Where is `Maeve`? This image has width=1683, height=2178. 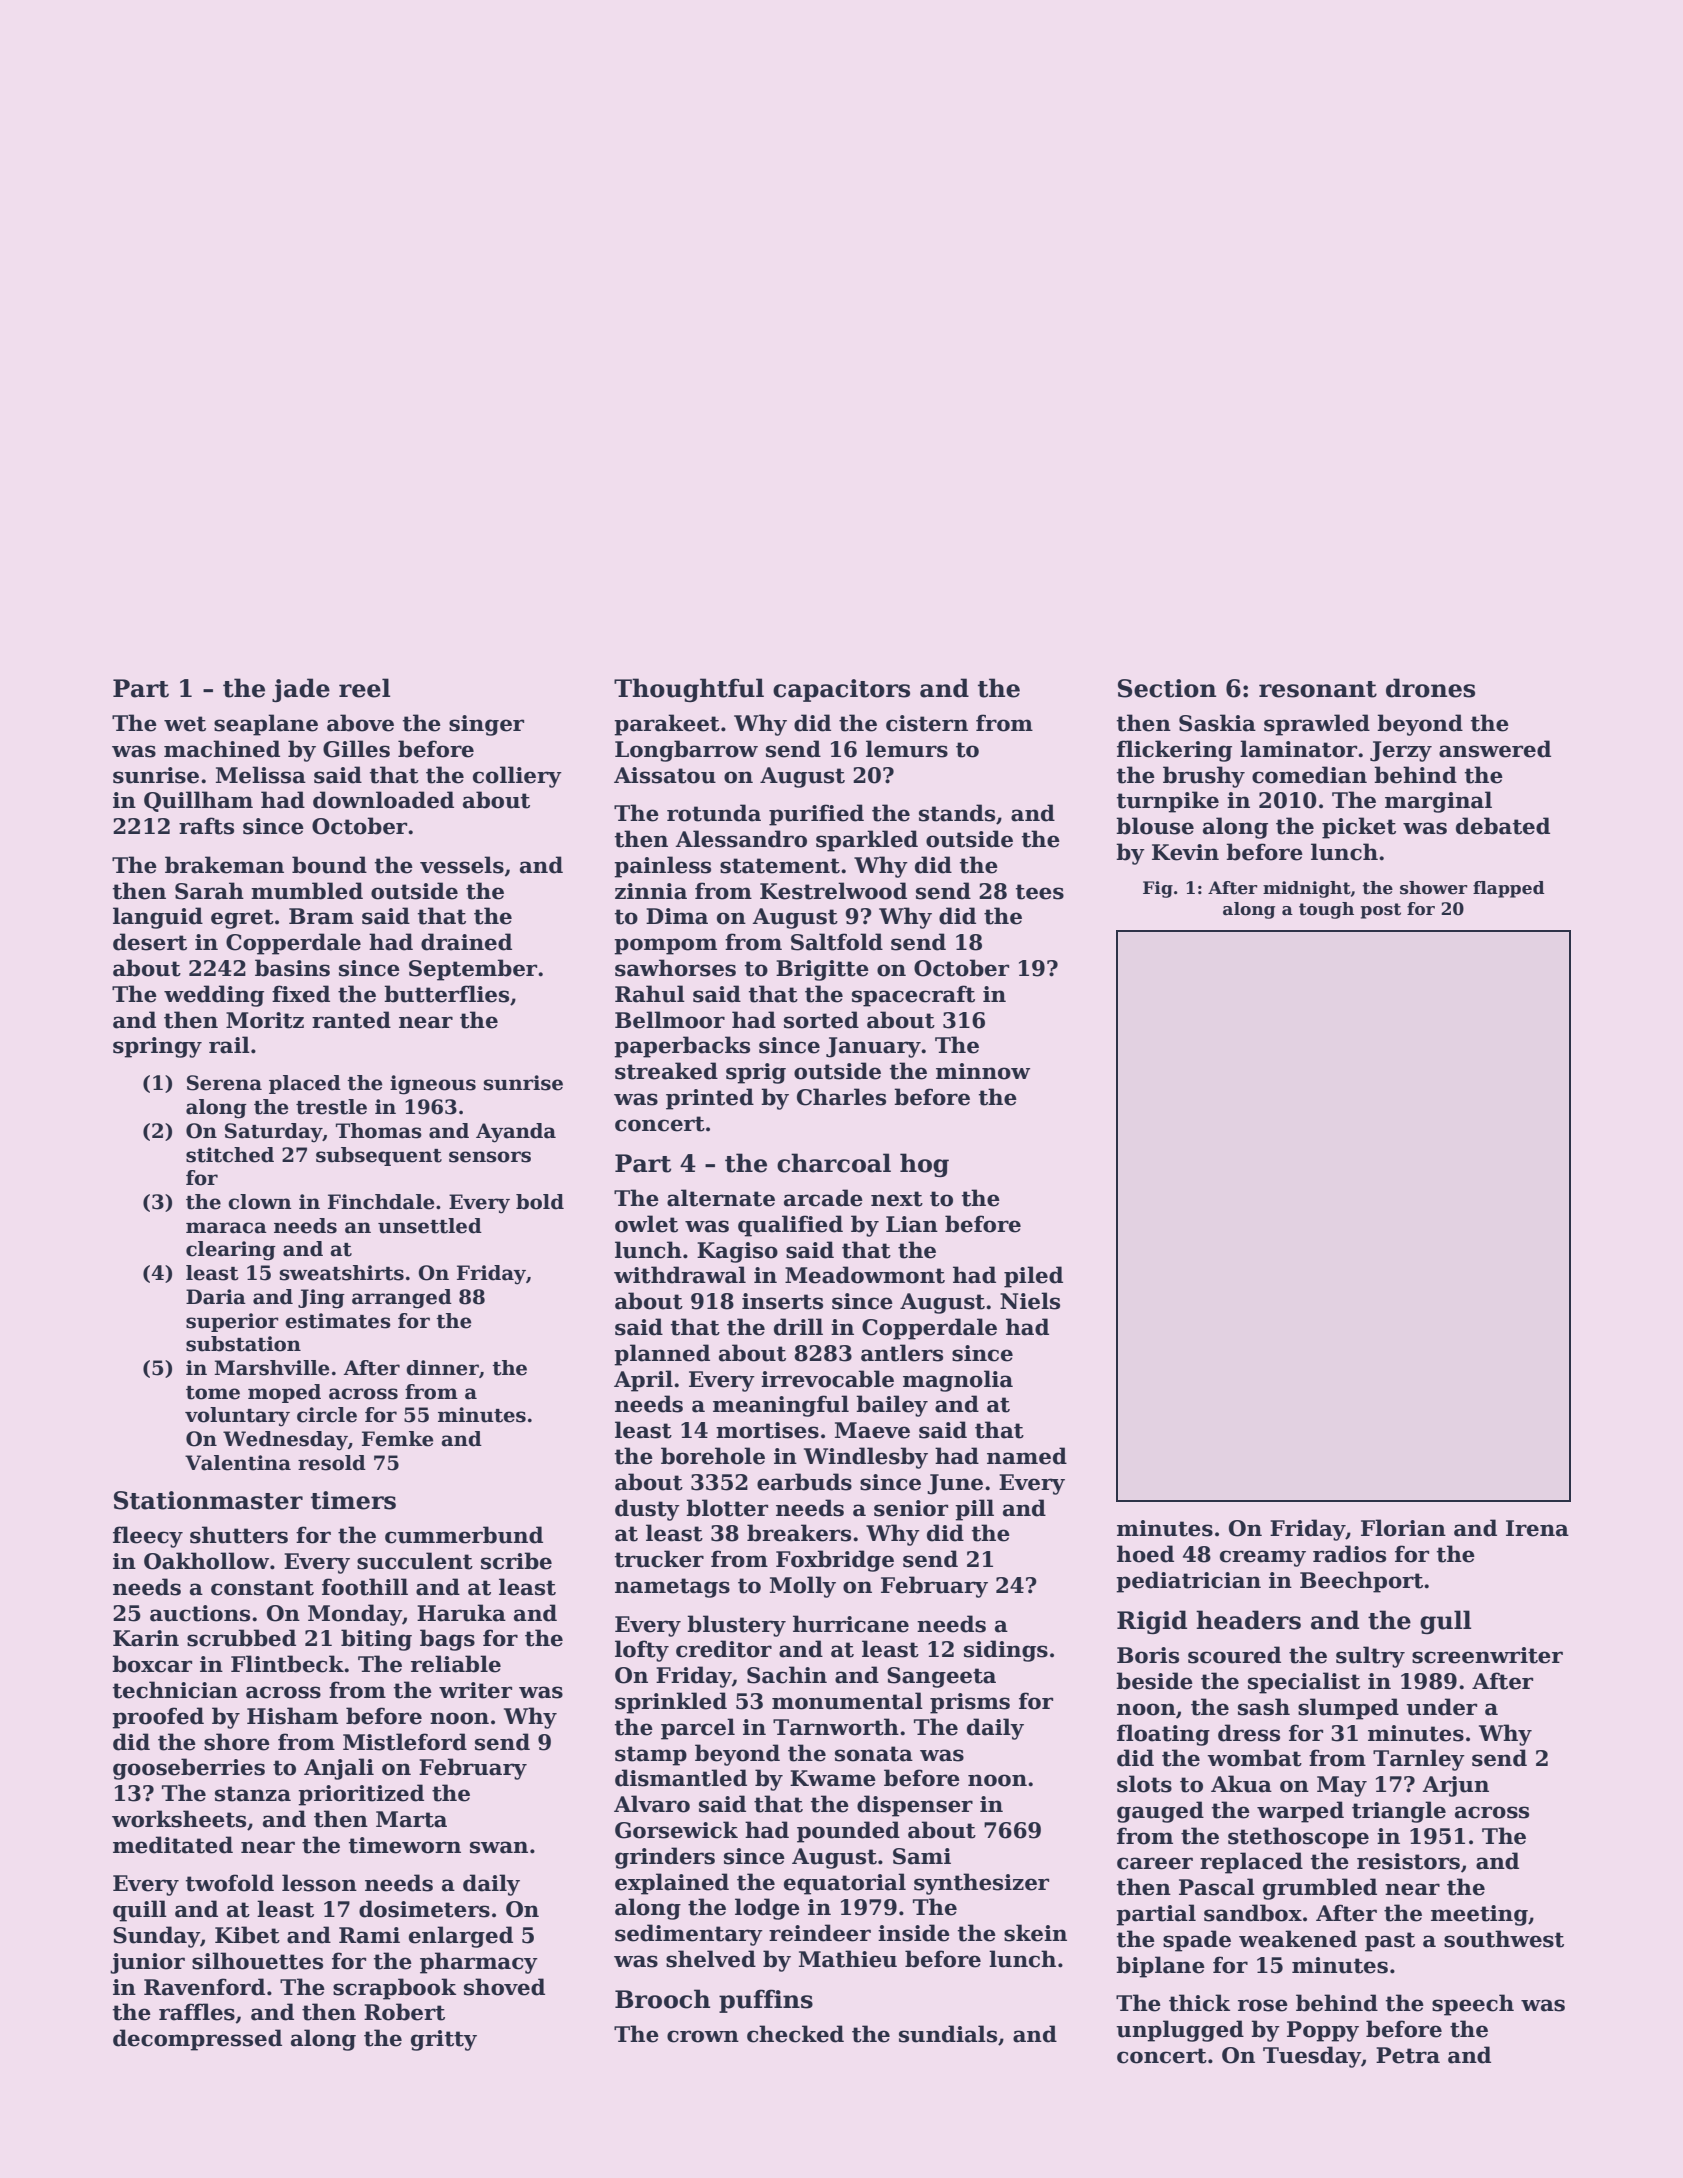
Maeve is located at coordinates (872, 1430).
